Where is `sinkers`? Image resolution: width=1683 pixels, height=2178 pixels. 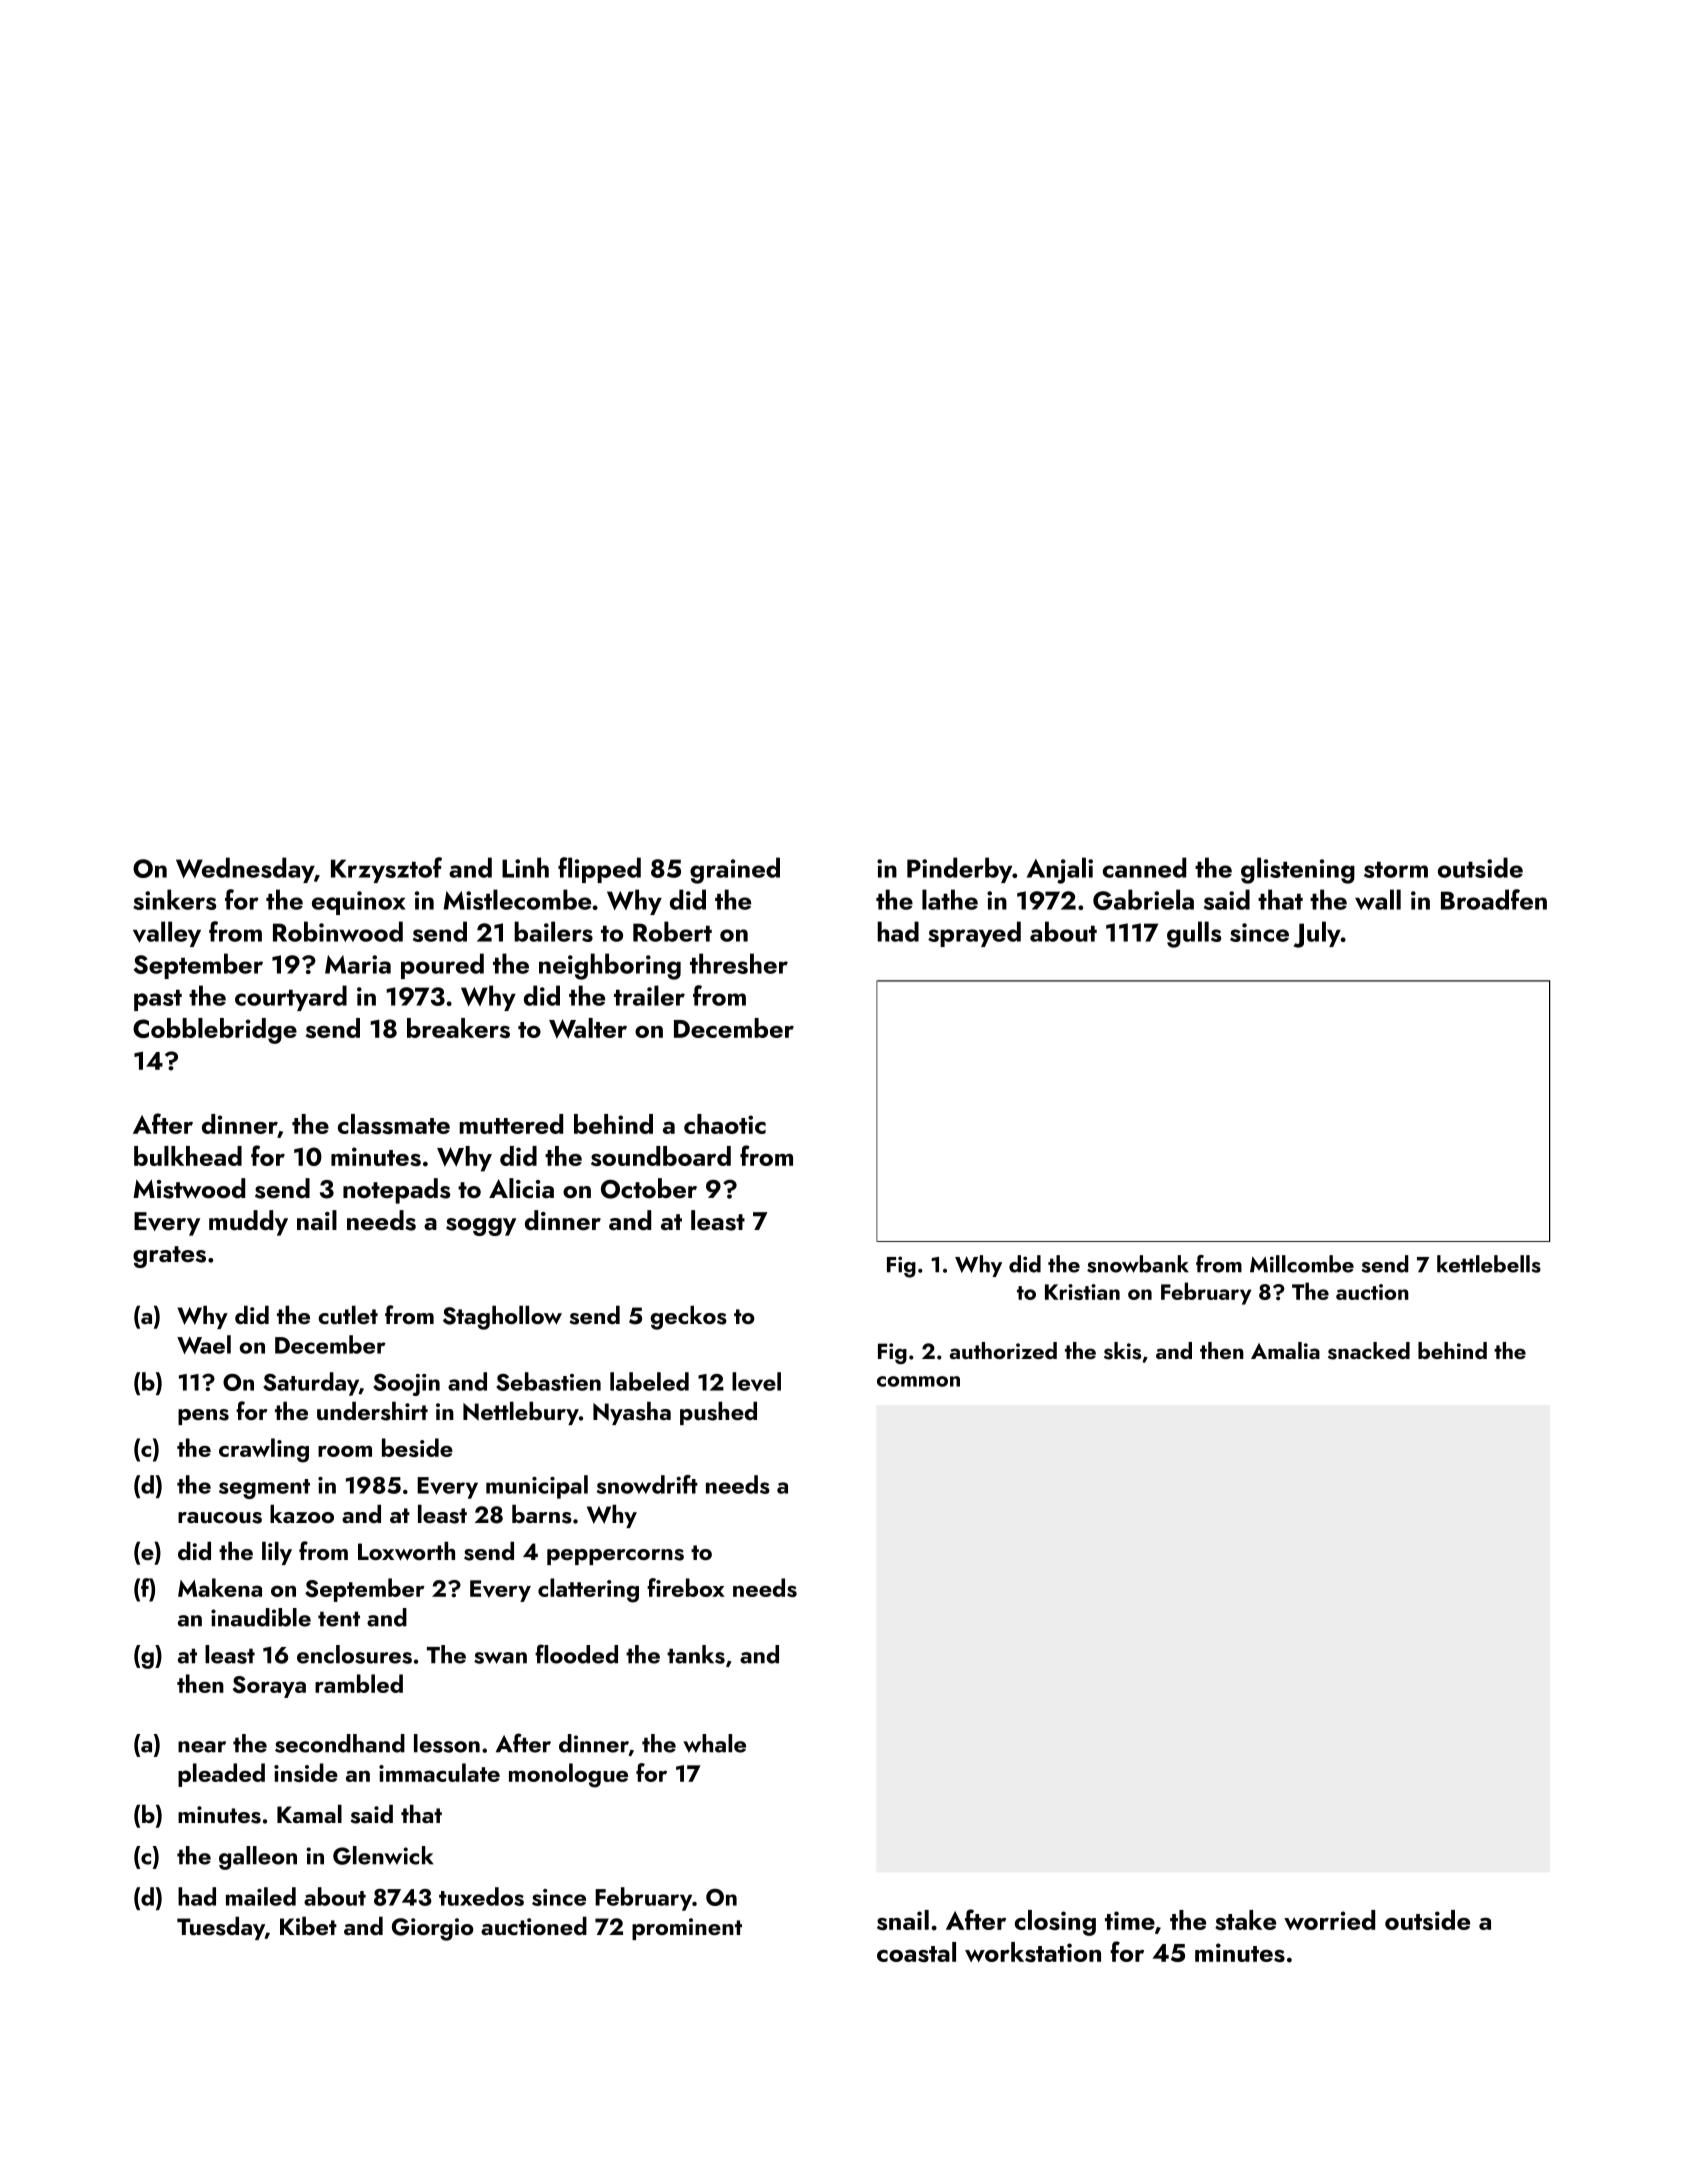 sinkers is located at coordinates (174, 899).
